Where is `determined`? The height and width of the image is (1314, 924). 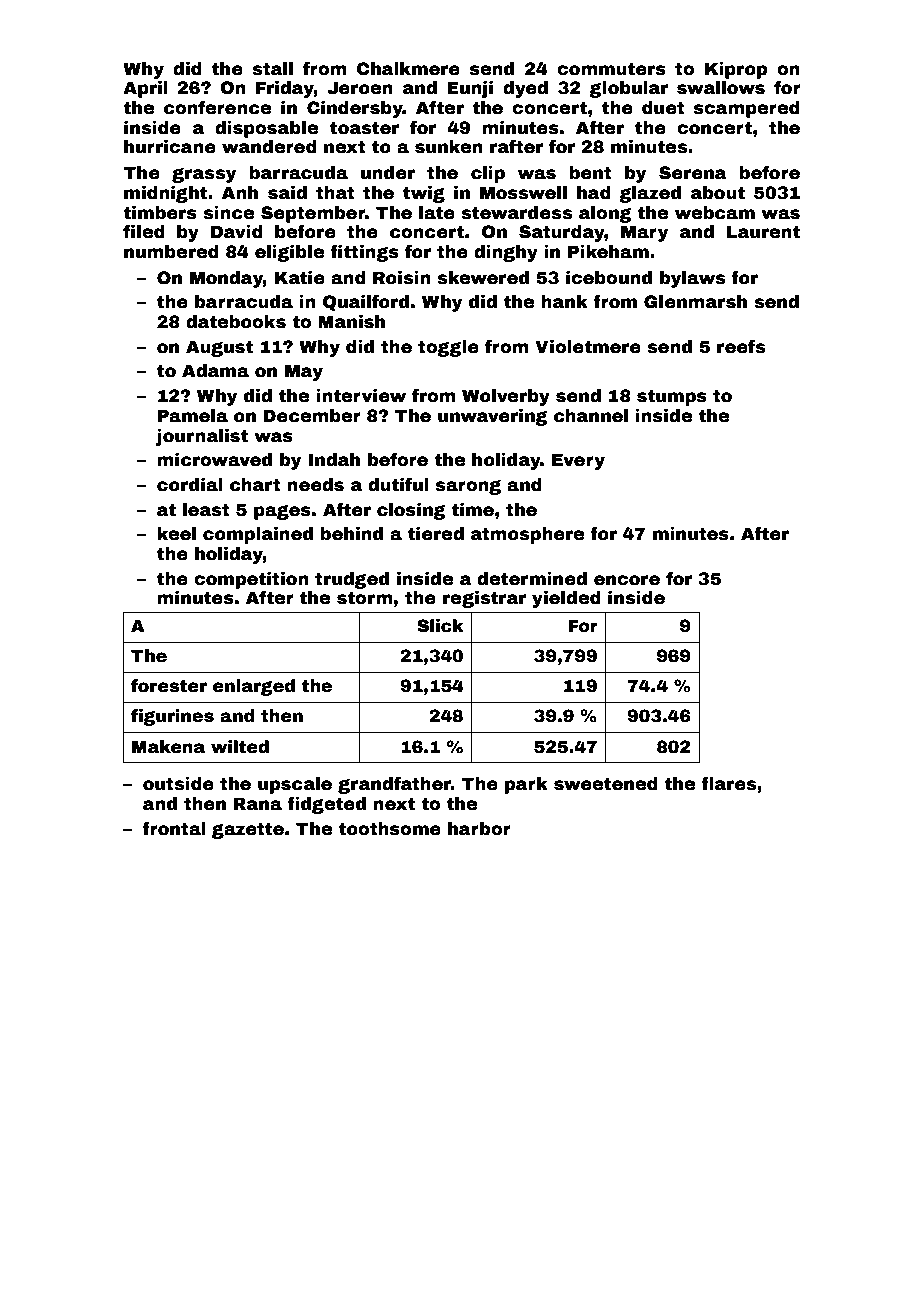
determined is located at coordinates (532, 579).
